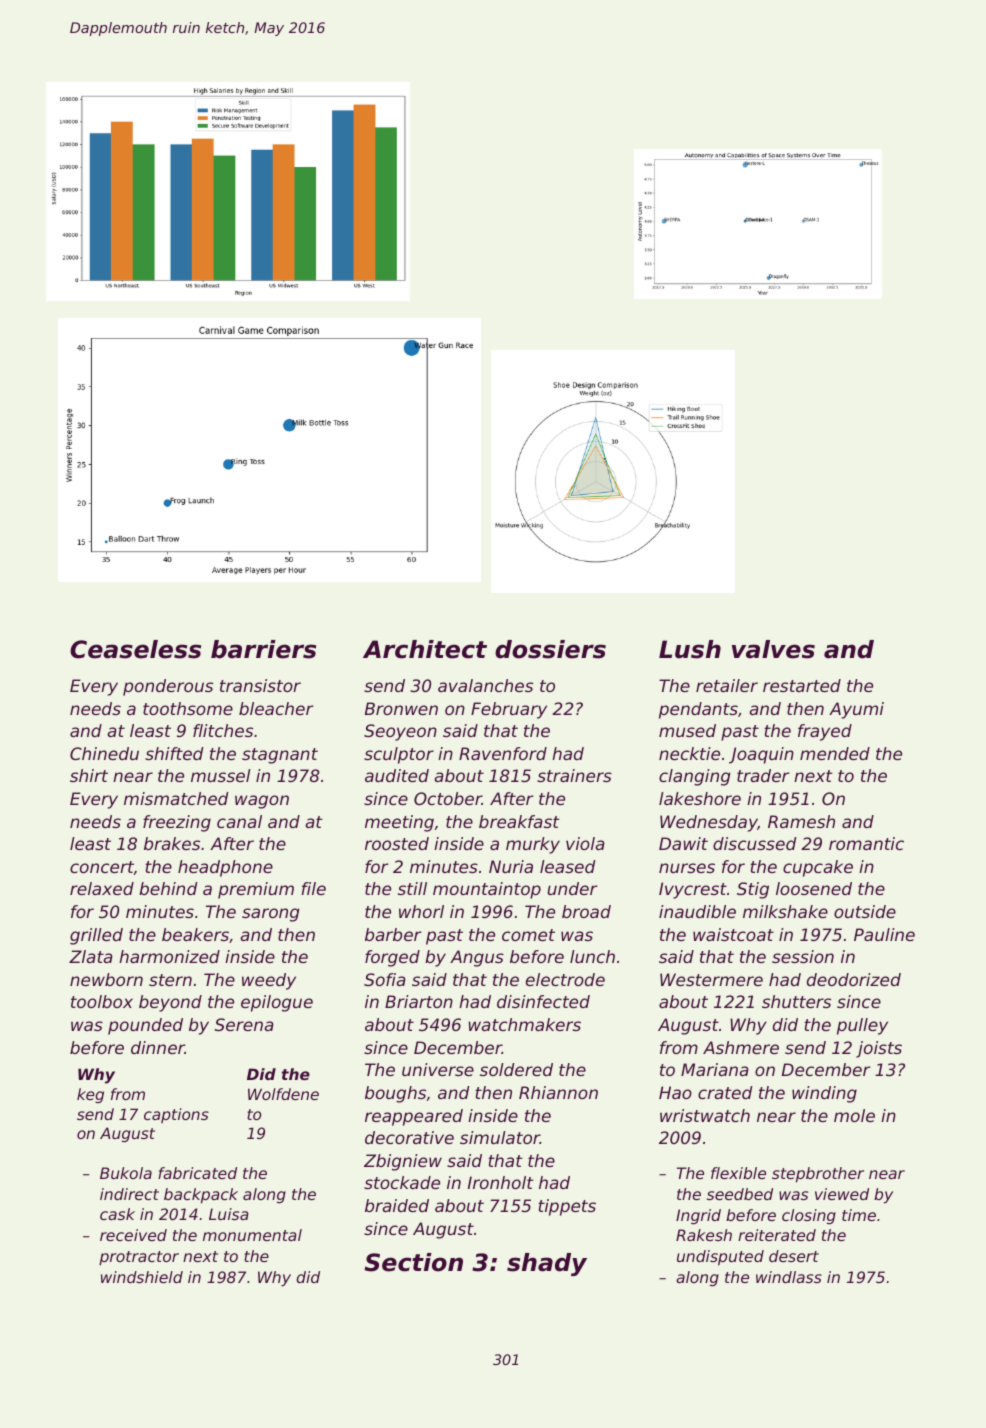 The image size is (986, 1428). What do you see at coordinates (438, 1069) in the image?
I see `universe` at bounding box center [438, 1069].
